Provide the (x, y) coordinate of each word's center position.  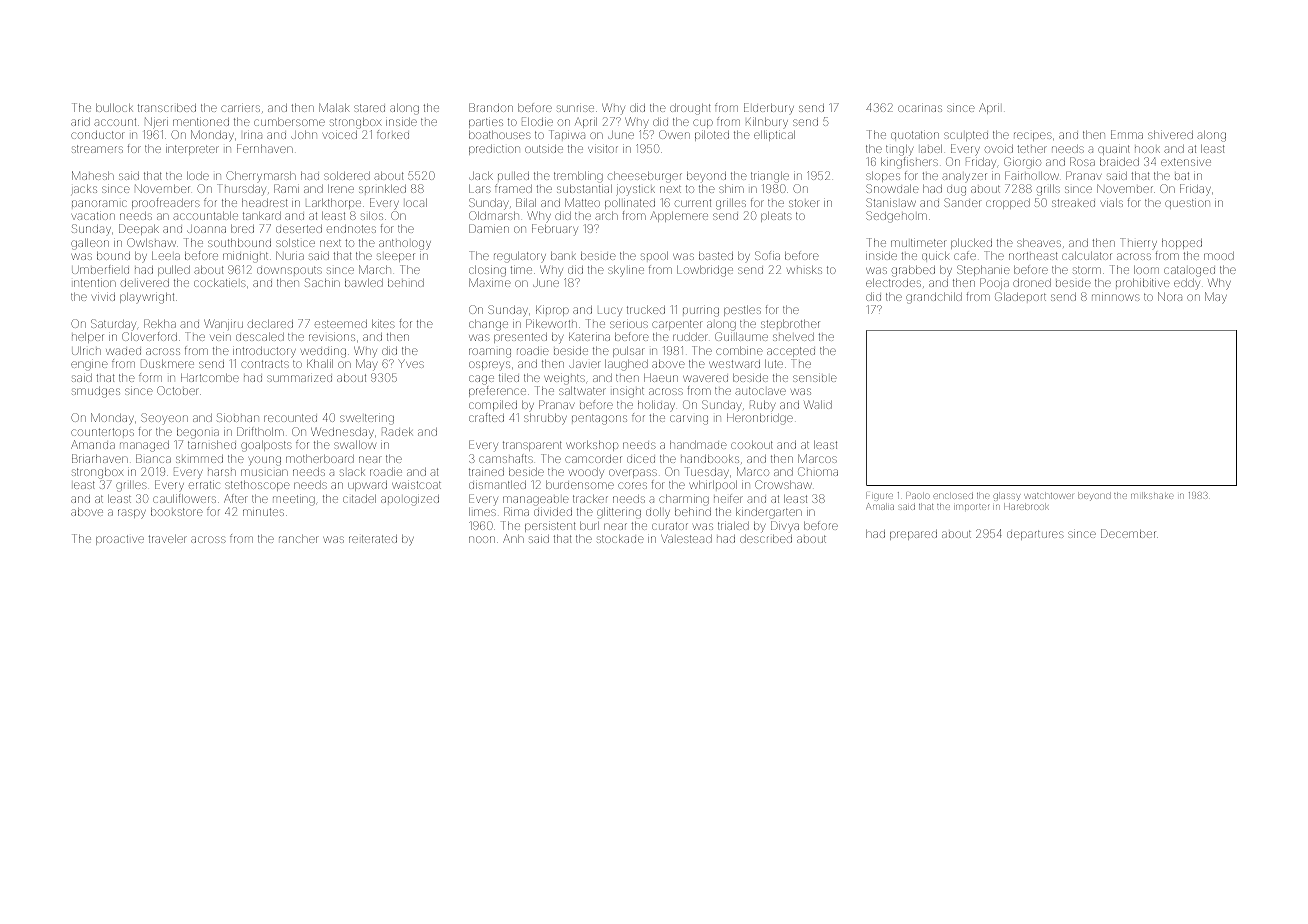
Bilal (526, 202)
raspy (132, 514)
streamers (97, 149)
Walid (818, 404)
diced (641, 459)
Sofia (767, 255)
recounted (290, 418)
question (1187, 204)
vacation (93, 216)
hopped (1182, 244)
